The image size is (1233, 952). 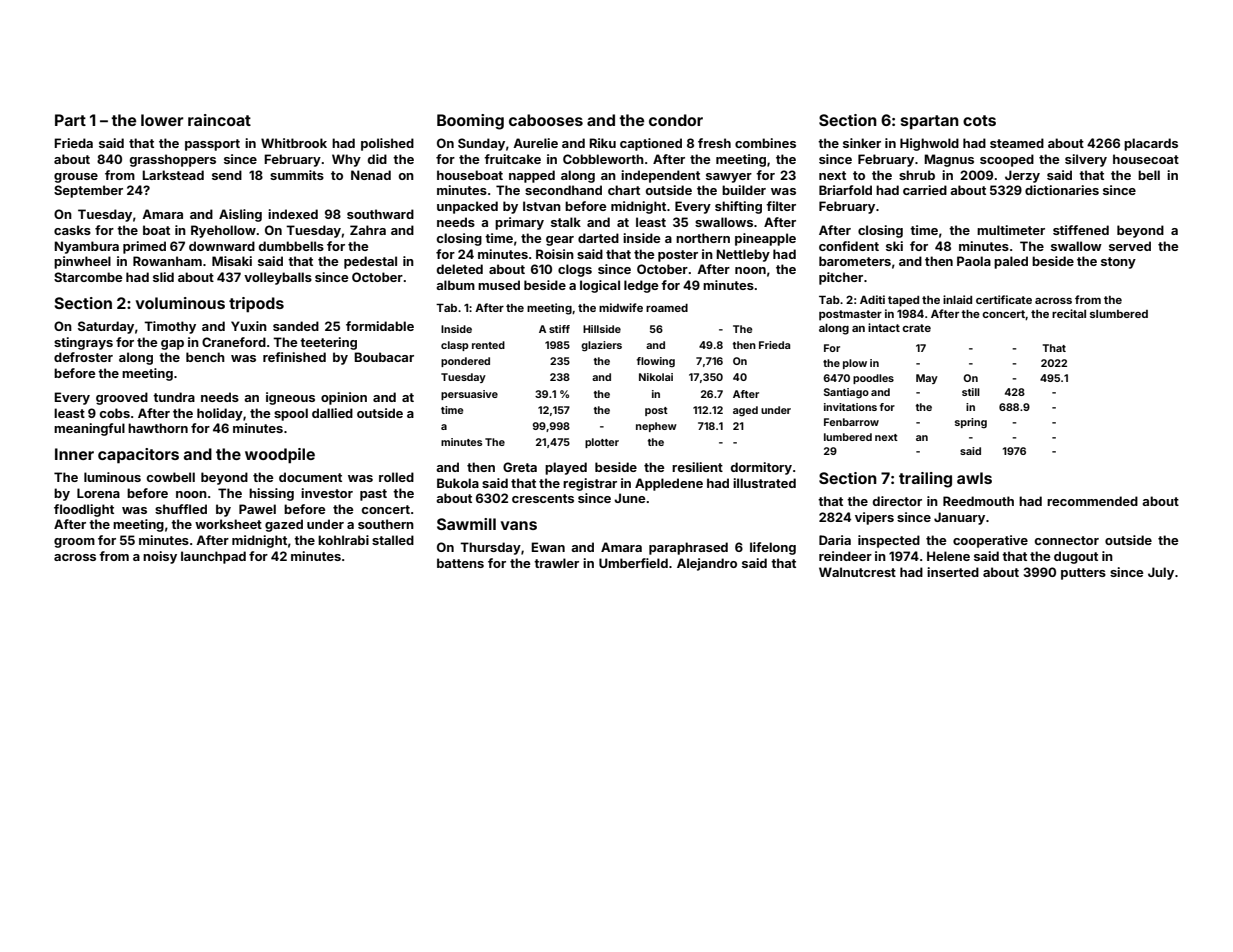 I want to click on trawler, so click(x=556, y=563).
